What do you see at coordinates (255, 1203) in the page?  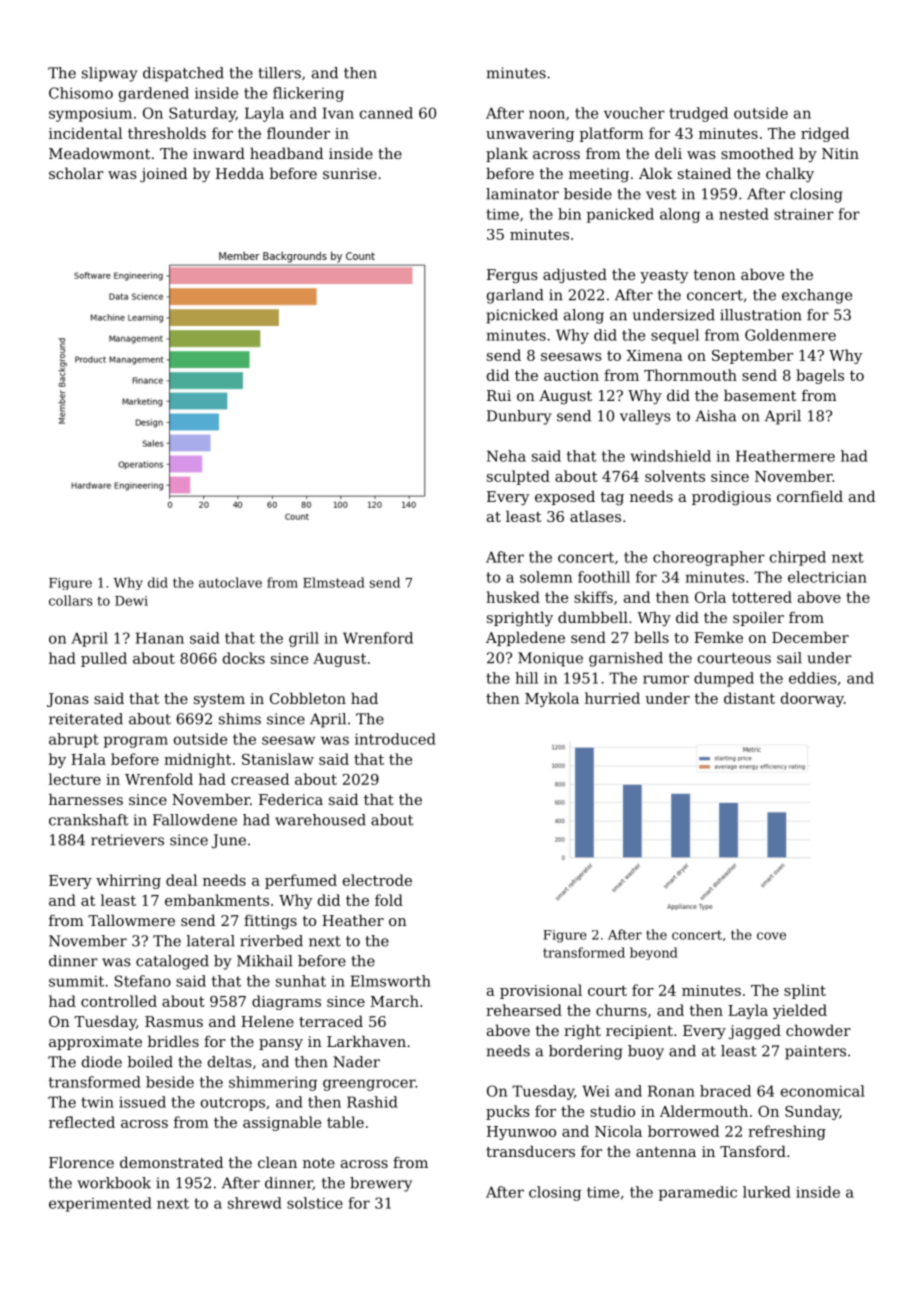 I see `shrewd` at bounding box center [255, 1203].
